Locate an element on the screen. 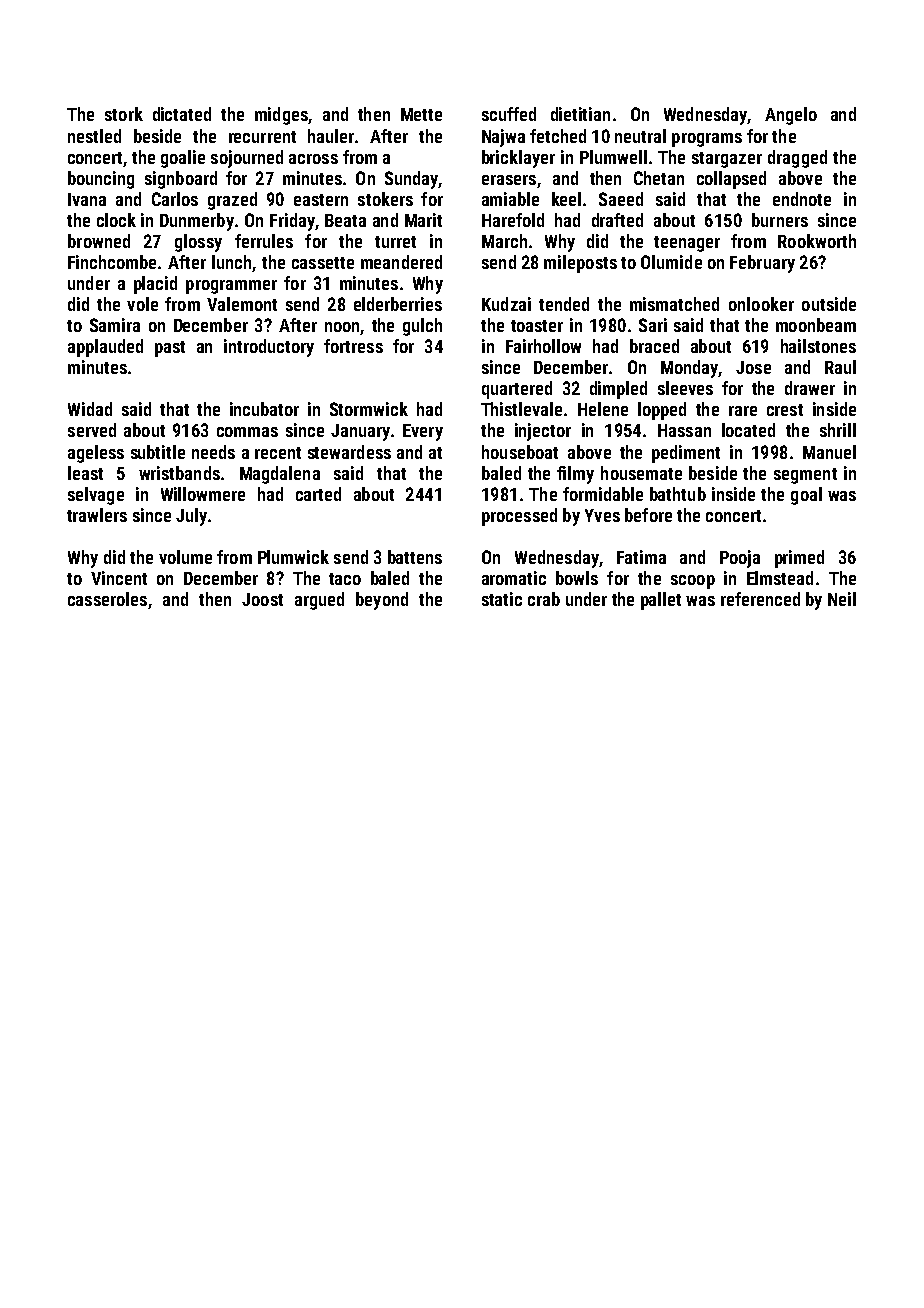  Joost is located at coordinates (262, 599).
